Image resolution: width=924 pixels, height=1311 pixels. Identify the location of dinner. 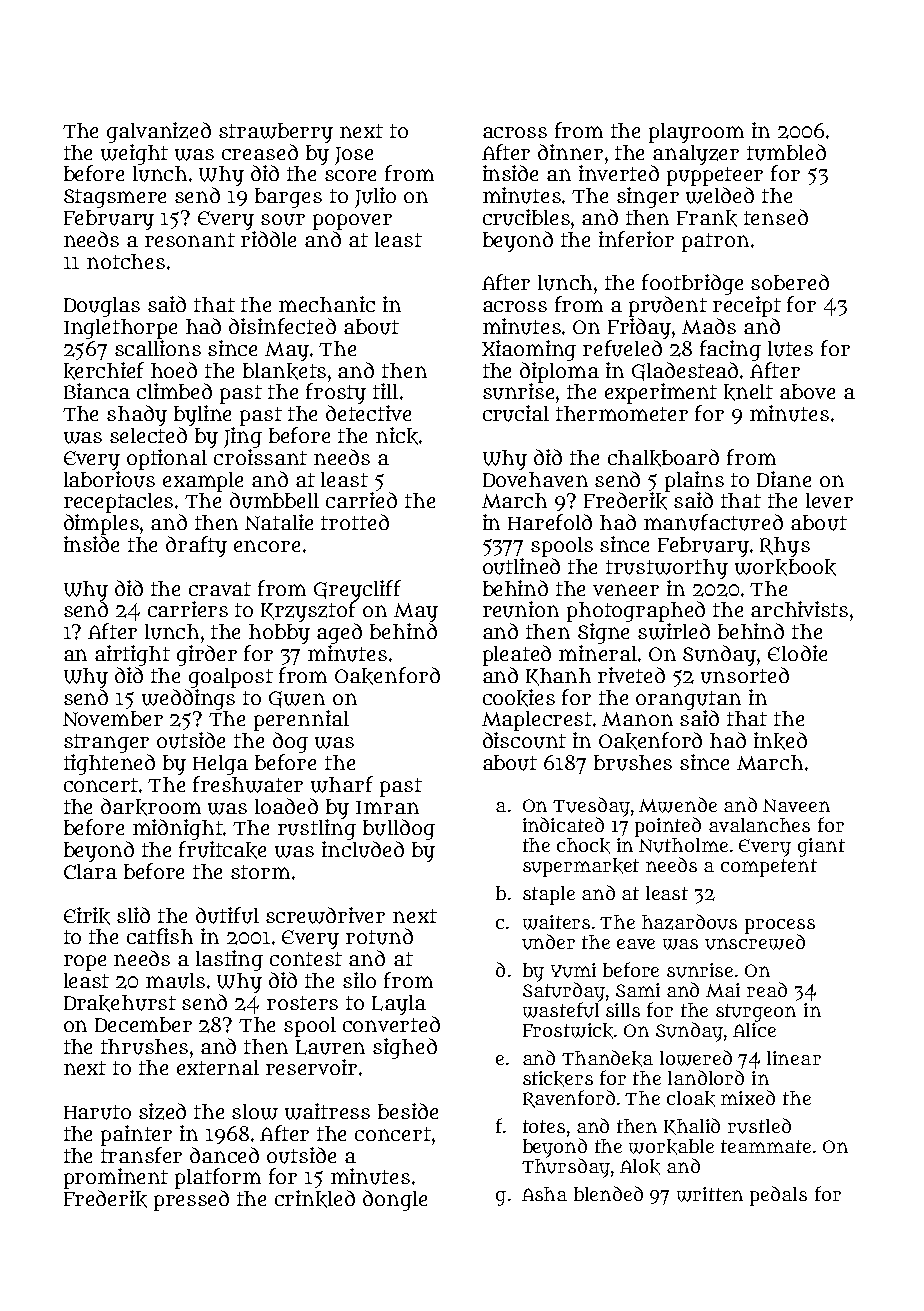
(570, 152).
